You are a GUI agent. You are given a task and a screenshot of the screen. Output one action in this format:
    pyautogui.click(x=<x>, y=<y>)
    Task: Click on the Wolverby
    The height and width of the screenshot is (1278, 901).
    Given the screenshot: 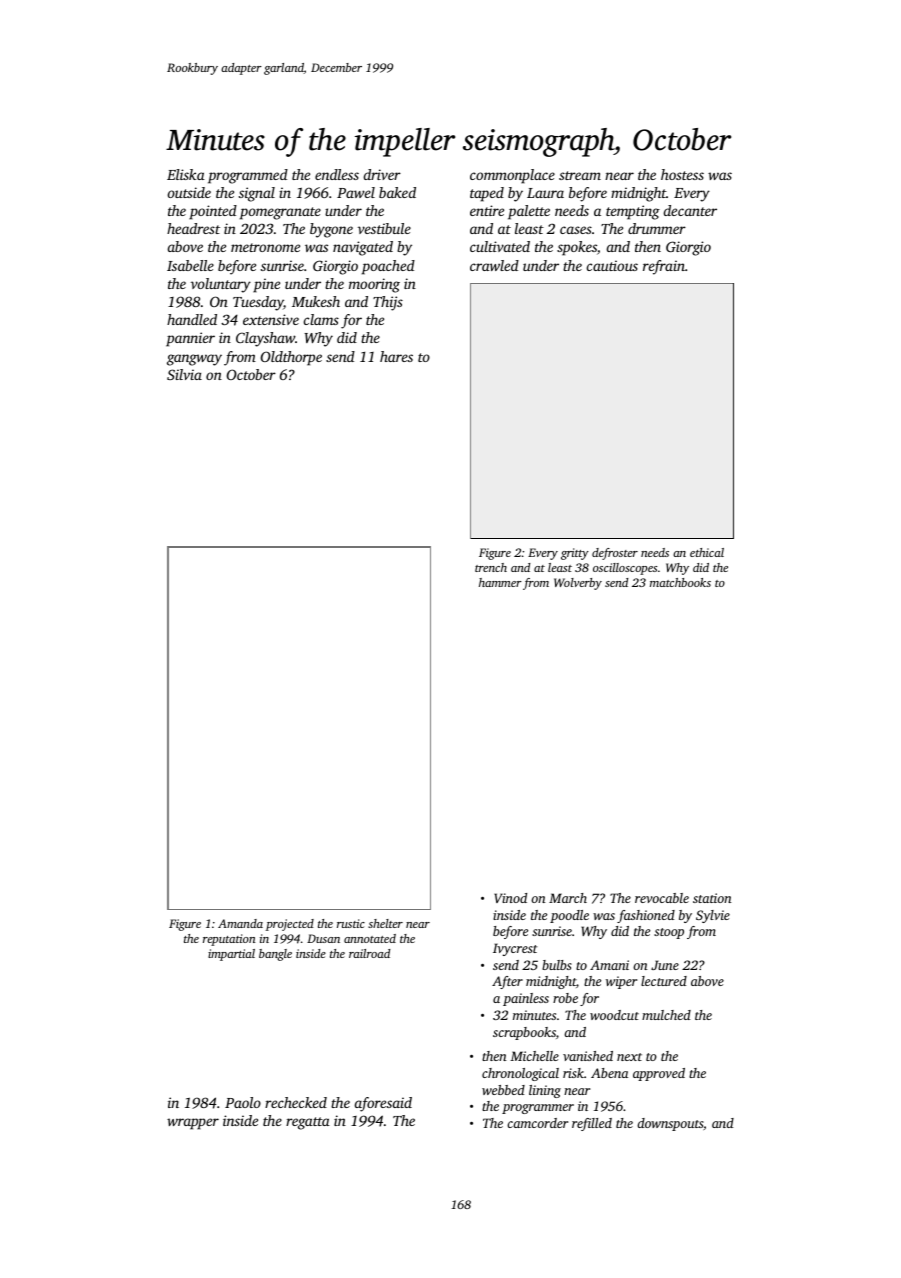 What is the action you would take?
    pyautogui.click(x=578, y=584)
